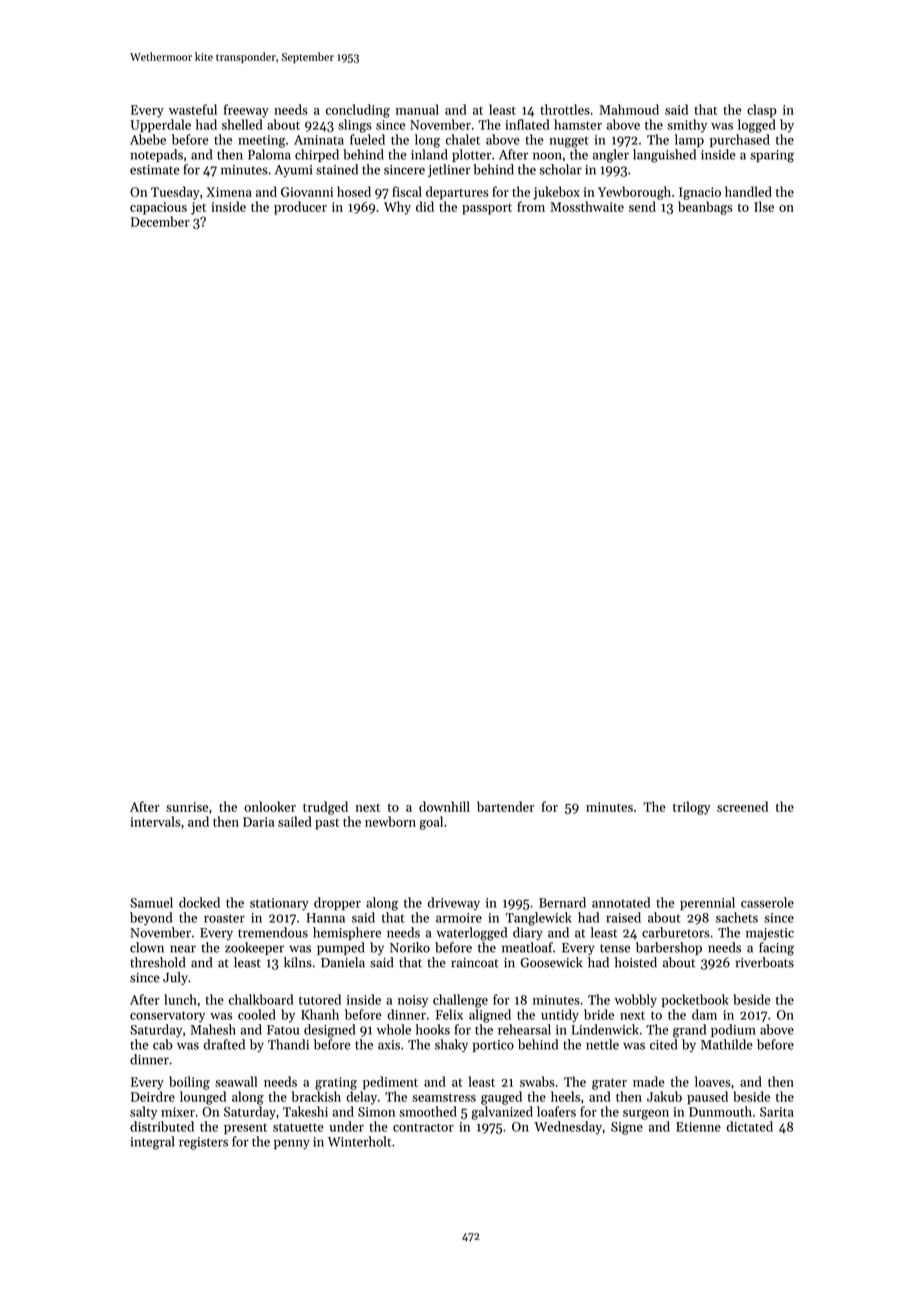  Describe the element at coordinates (454, 904) in the screenshot. I see `driveway` at that location.
